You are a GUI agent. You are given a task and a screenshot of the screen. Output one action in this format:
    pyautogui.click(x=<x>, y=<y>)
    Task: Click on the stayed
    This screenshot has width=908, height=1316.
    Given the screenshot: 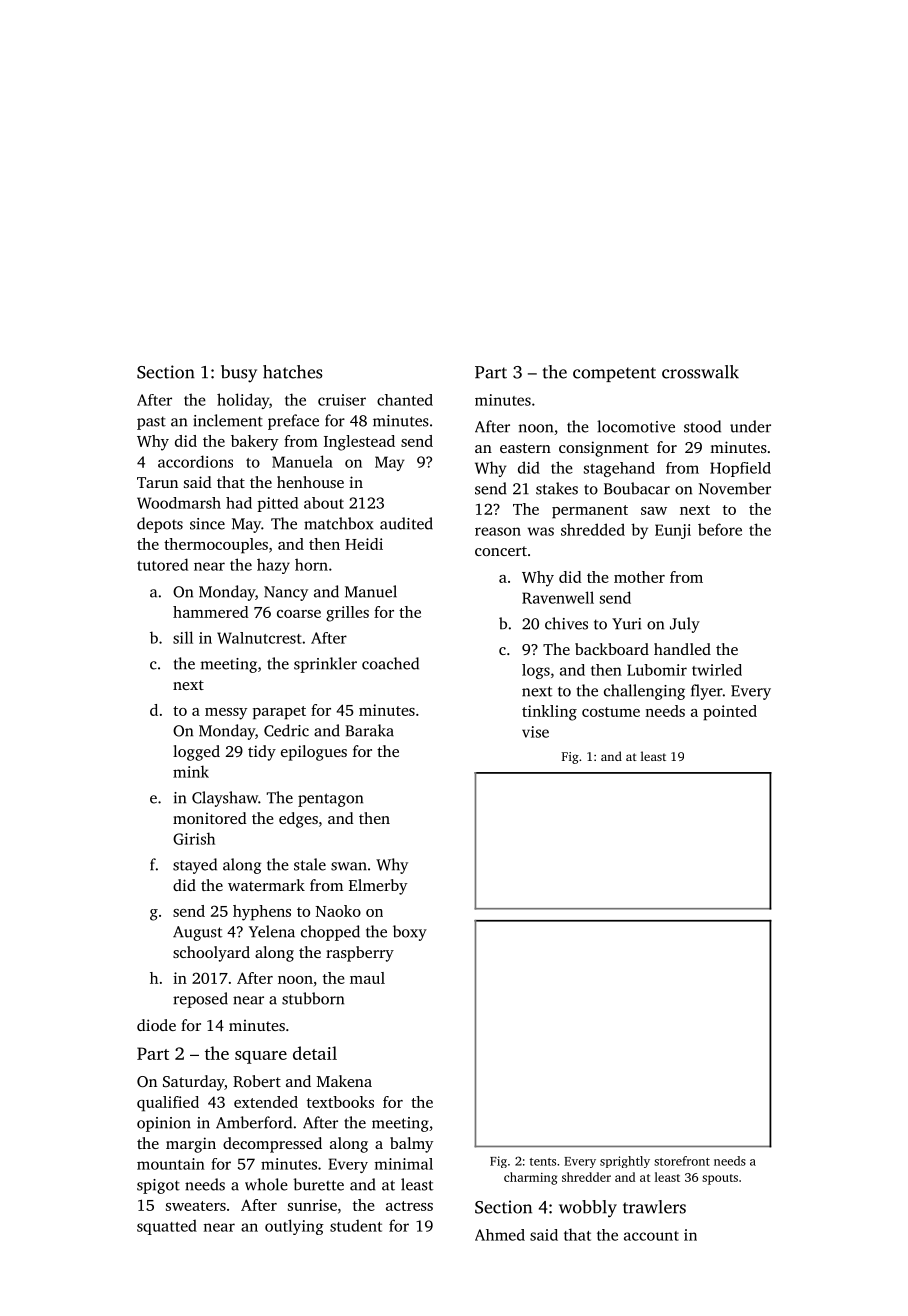 What is the action you would take?
    pyautogui.click(x=195, y=866)
